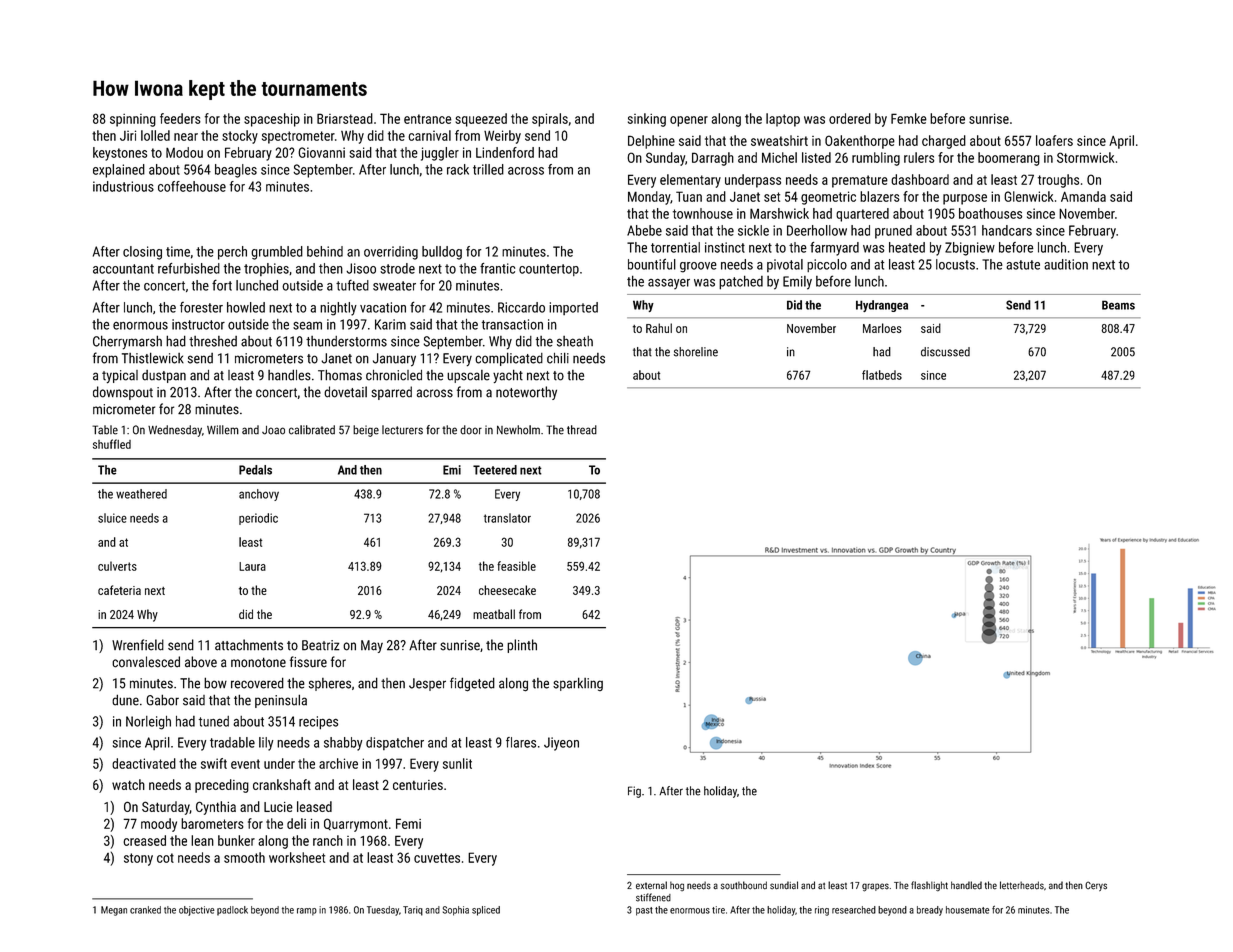 This document has width=1233, height=952. What do you see at coordinates (578, 684) in the document?
I see `sparkling` at bounding box center [578, 684].
